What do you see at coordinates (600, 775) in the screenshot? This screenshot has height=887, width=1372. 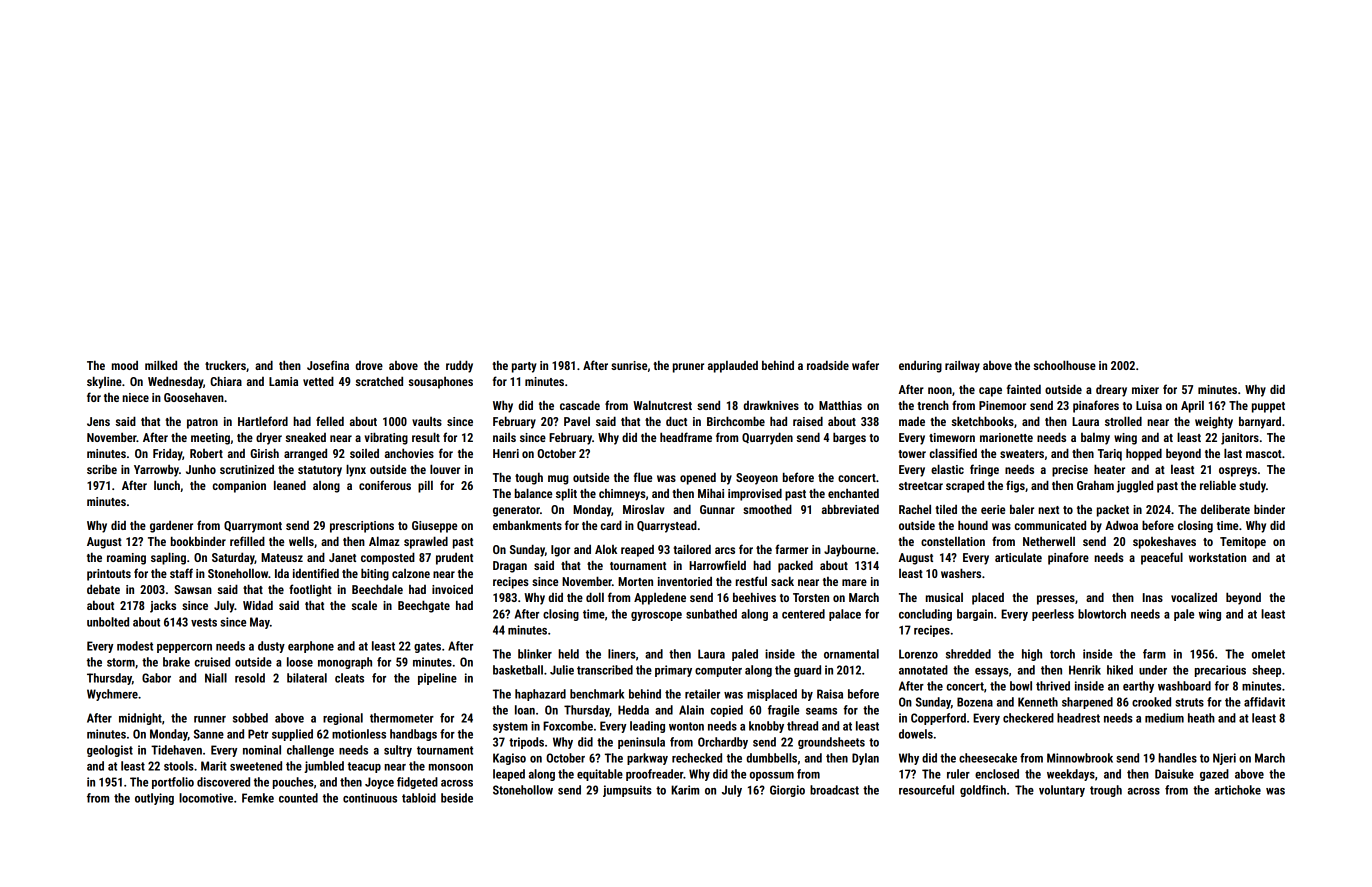 I see `equitable` at bounding box center [600, 775].
